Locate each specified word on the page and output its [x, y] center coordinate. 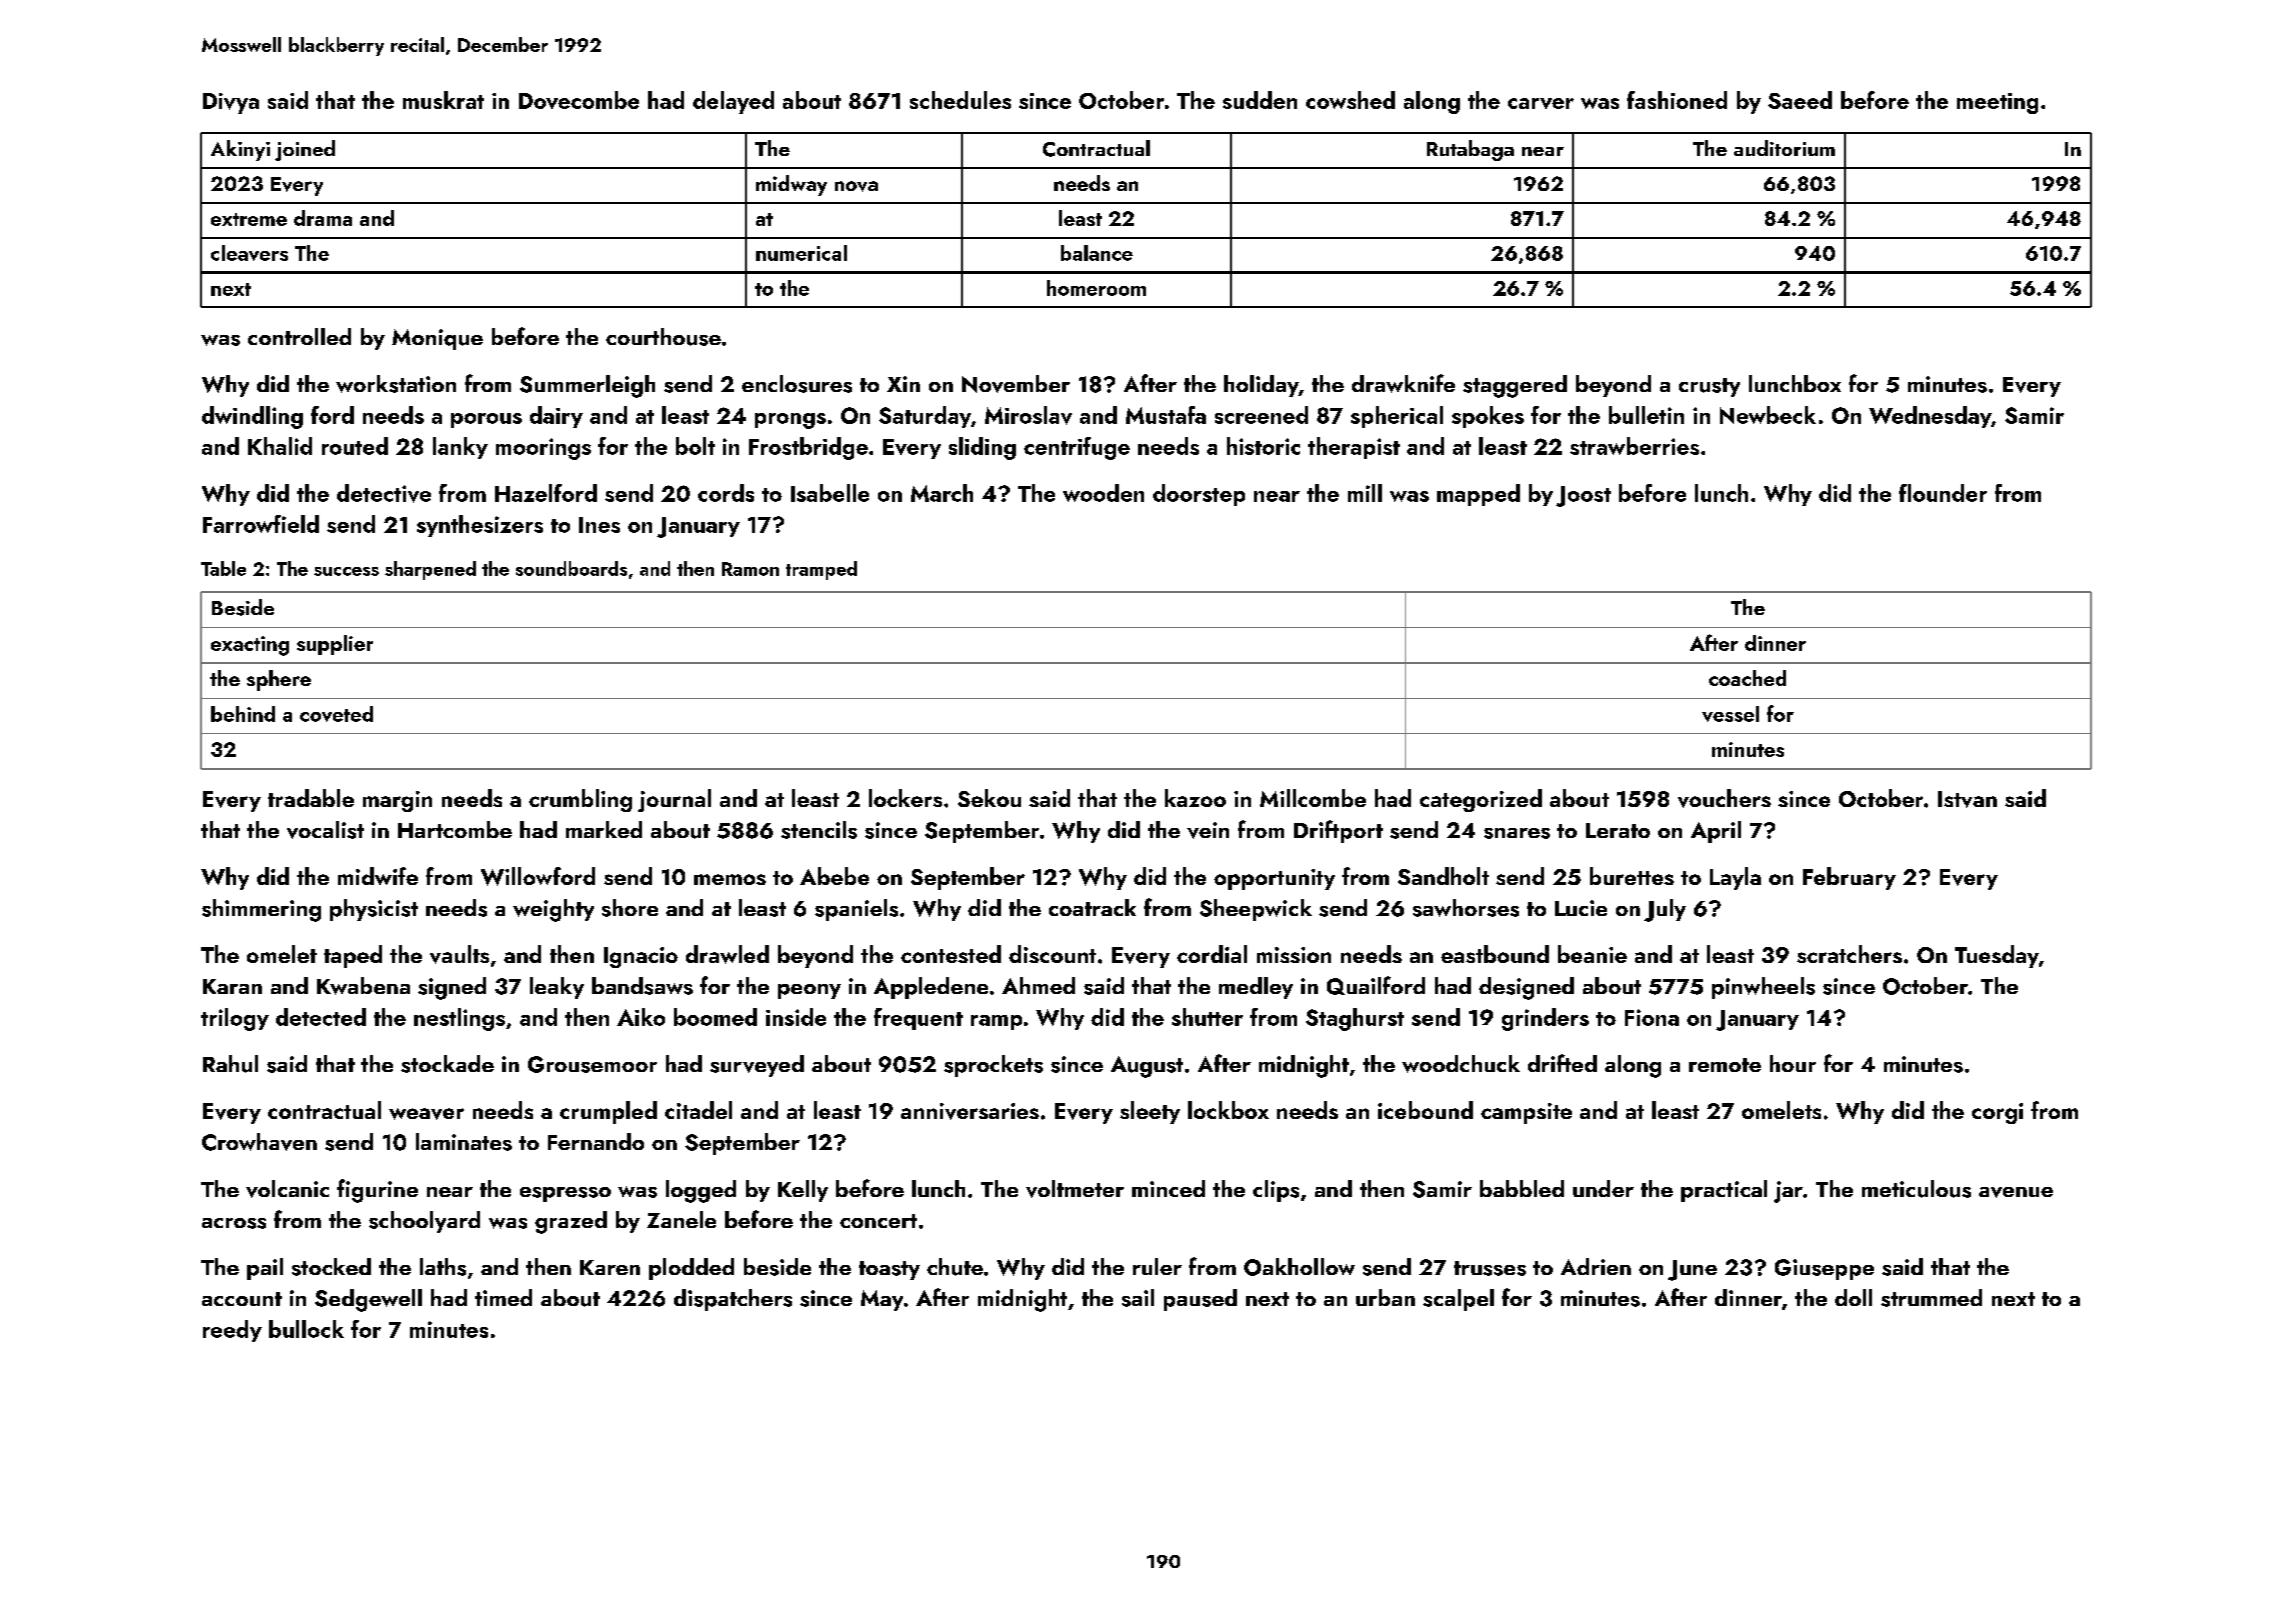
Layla [1735, 878]
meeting [1997, 103]
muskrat [443, 100]
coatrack [1092, 907]
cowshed [1350, 100]
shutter [1207, 1017]
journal [674, 800]
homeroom [1096, 288]
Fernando [596, 1141]
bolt [695, 446]
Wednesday [1930, 417]
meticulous [1916, 1189]
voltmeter [1075, 1189]
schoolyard [424, 1222]
